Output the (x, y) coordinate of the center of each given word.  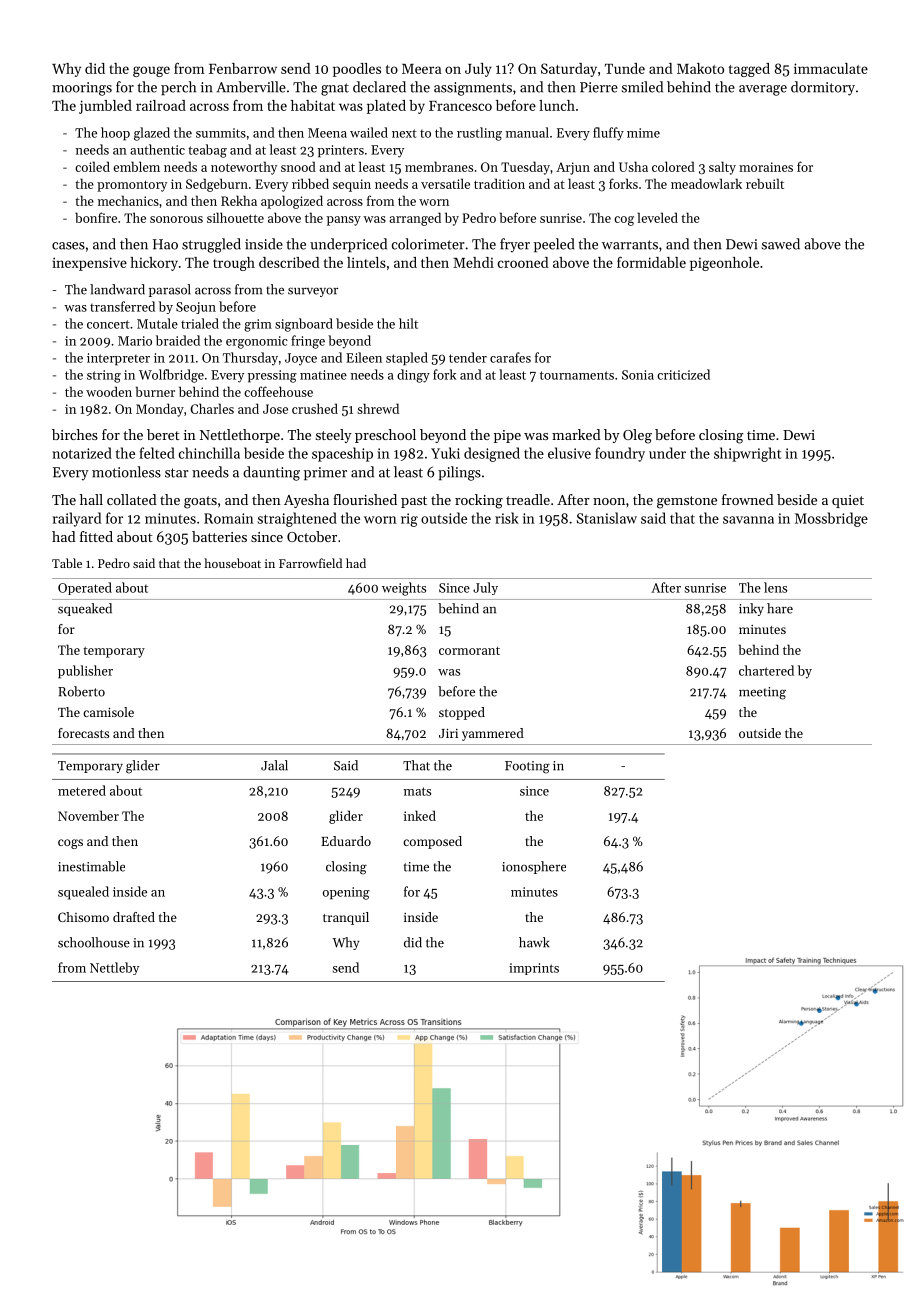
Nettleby (114, 968)
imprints (534, 969)
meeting (762, 693)
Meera (421, 69)
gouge (151, 71)
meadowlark (706, 183)
